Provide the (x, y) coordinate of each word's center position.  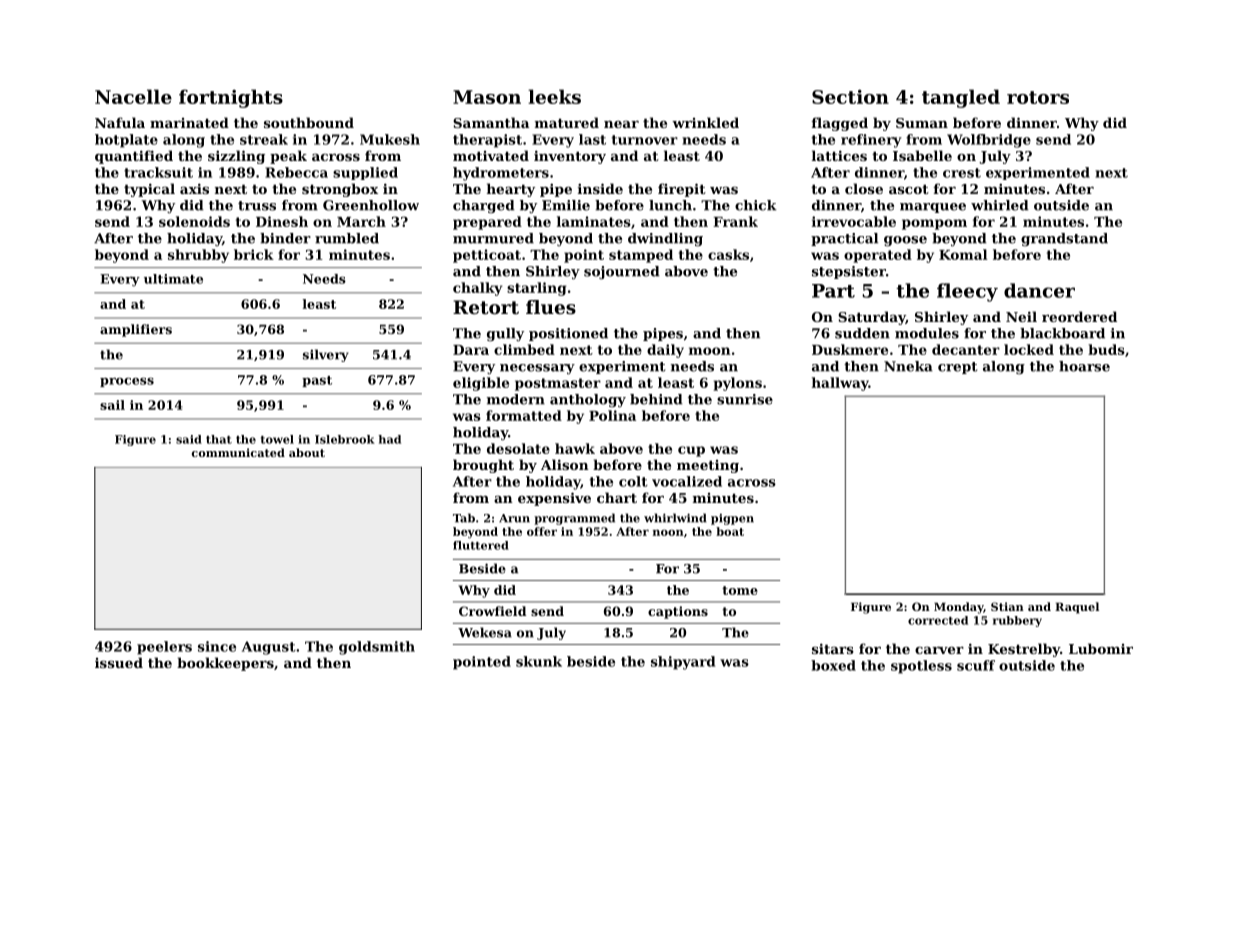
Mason (487, 97)
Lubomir (1101, 648)
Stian (1007, 606)
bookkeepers (225, 664)
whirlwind (675, 518)
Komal (963, 254)
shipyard (683, 663)
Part (833, 291)
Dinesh (282, 221)
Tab (464, 518)
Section (850, 96)
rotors (1038, 97)
